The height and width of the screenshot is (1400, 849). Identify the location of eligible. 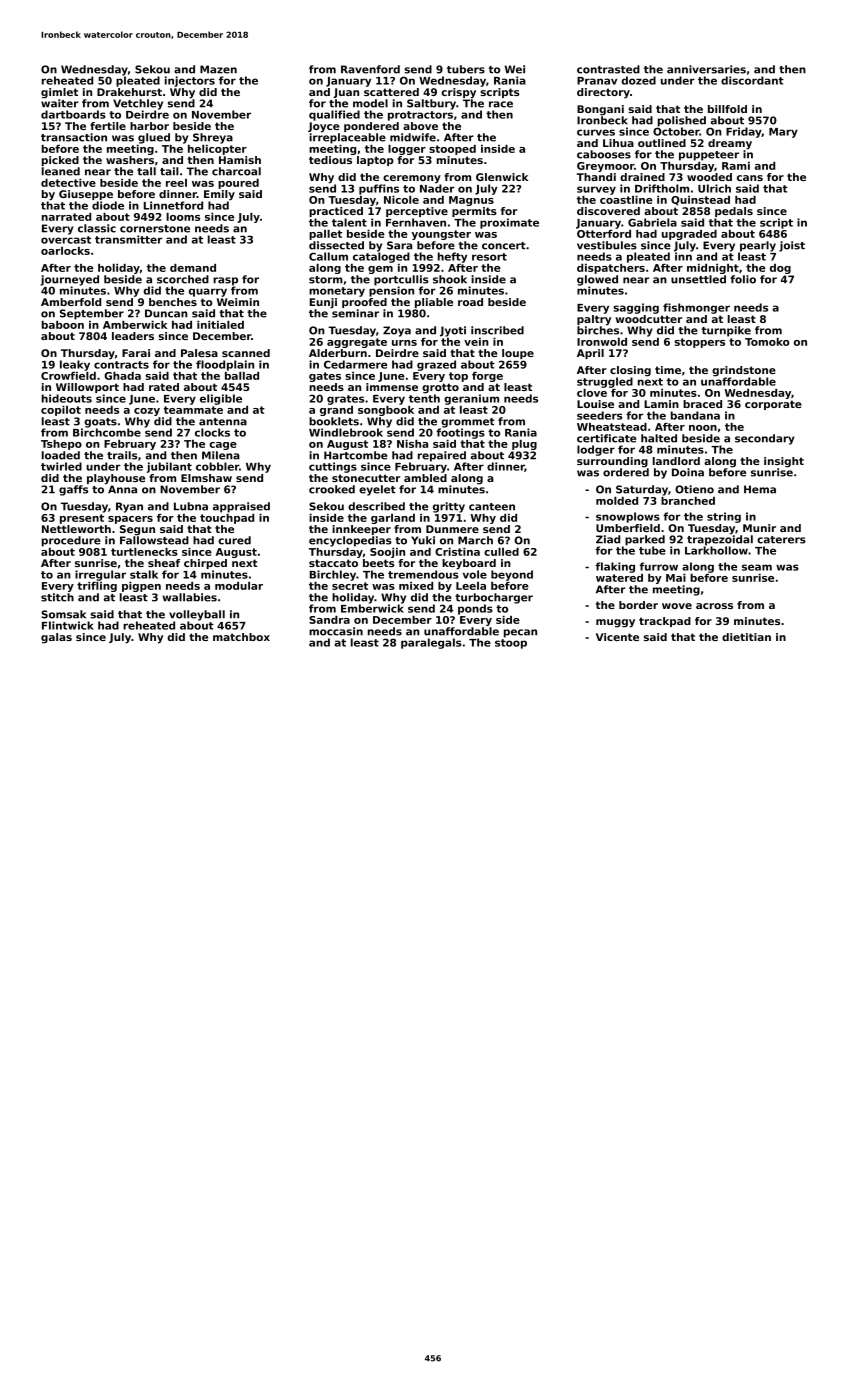
(221, 399).
